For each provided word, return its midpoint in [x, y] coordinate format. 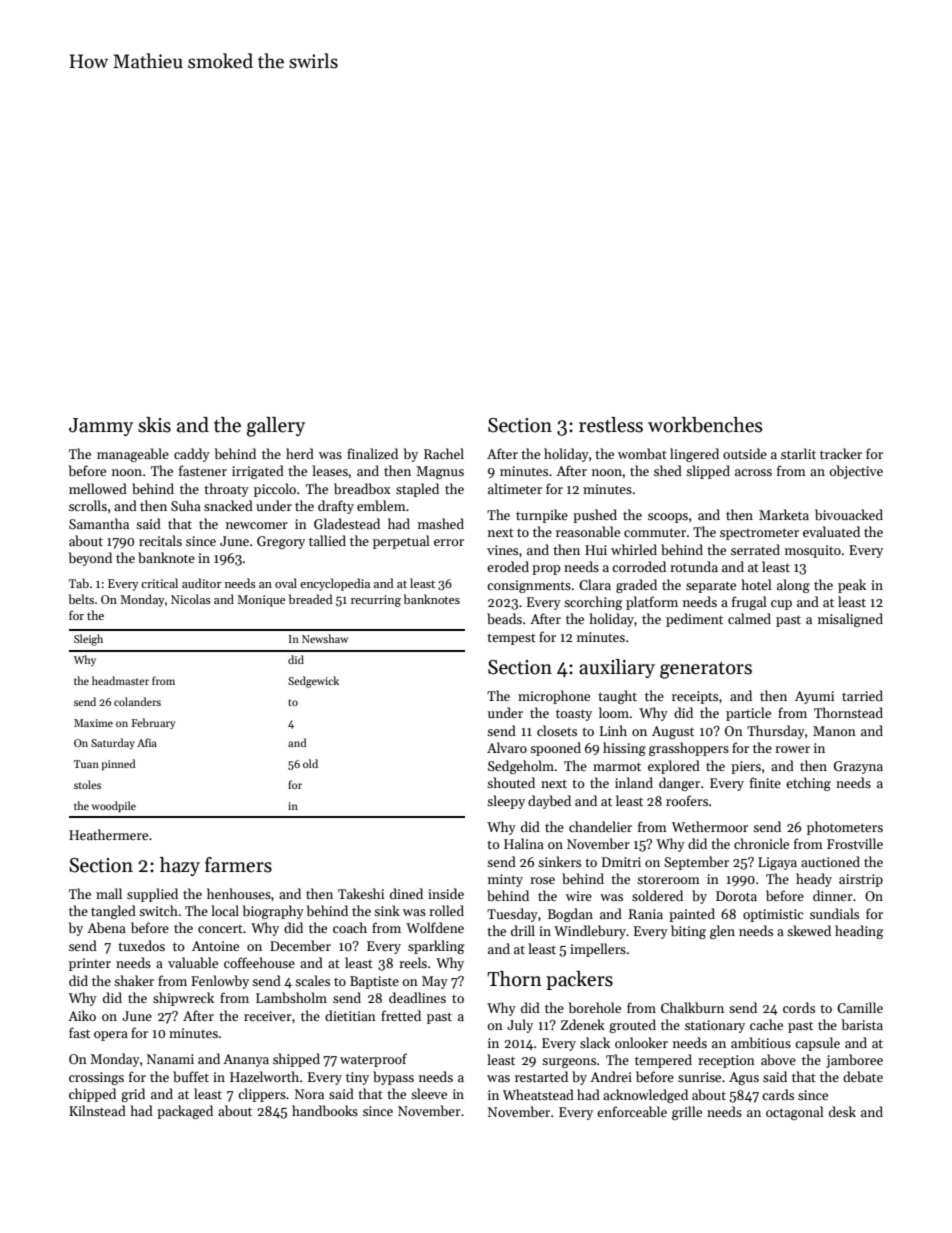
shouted [511, 782]
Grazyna [858, 767]
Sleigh [88, 640]
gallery [276, 427]
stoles [87, 784]
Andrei [611, 1076]
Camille [860, 1007]
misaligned [850, 620]
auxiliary [617, 668]
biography [273, 912]
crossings [96, 1078]
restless [611, 425]
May [435, 982]
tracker [841, 453]
